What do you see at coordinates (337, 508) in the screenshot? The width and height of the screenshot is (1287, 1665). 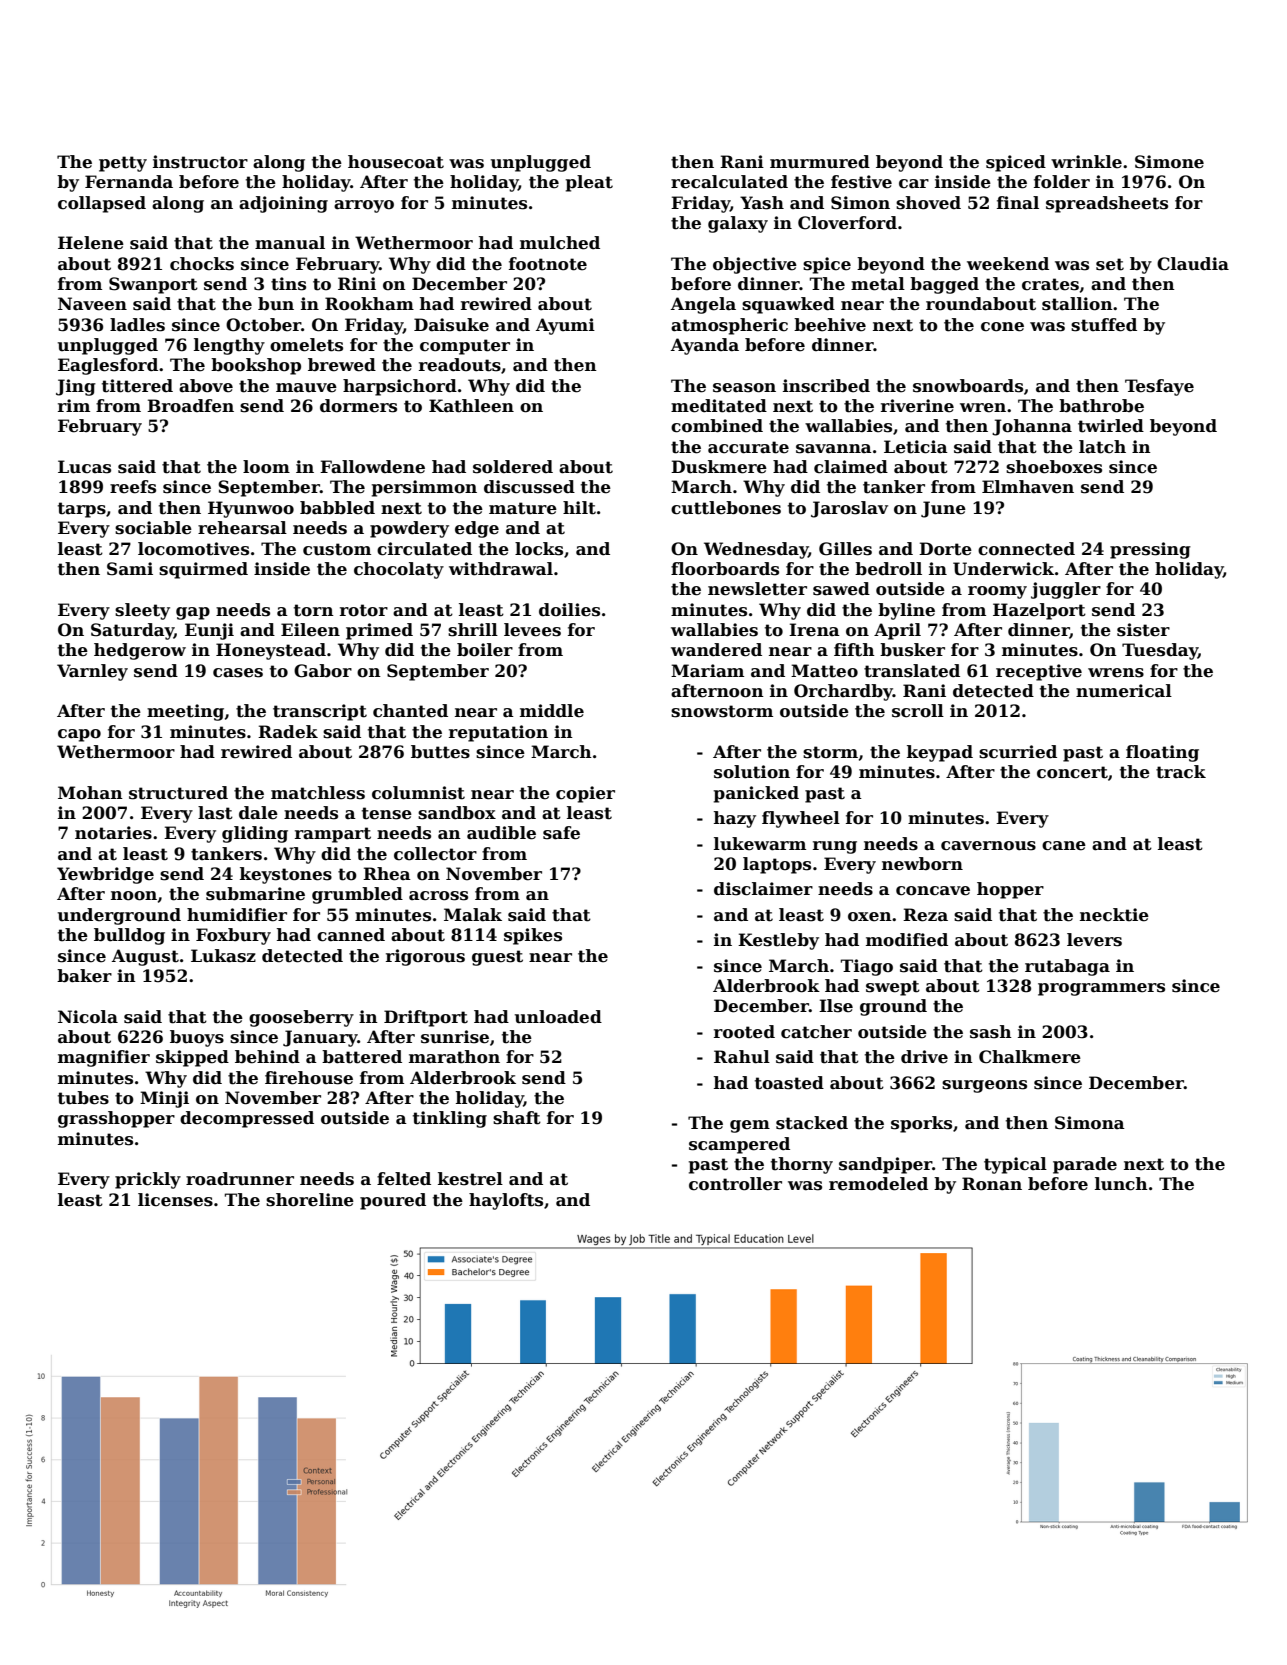 I see `babbled` at bounding box center [337, 508].
